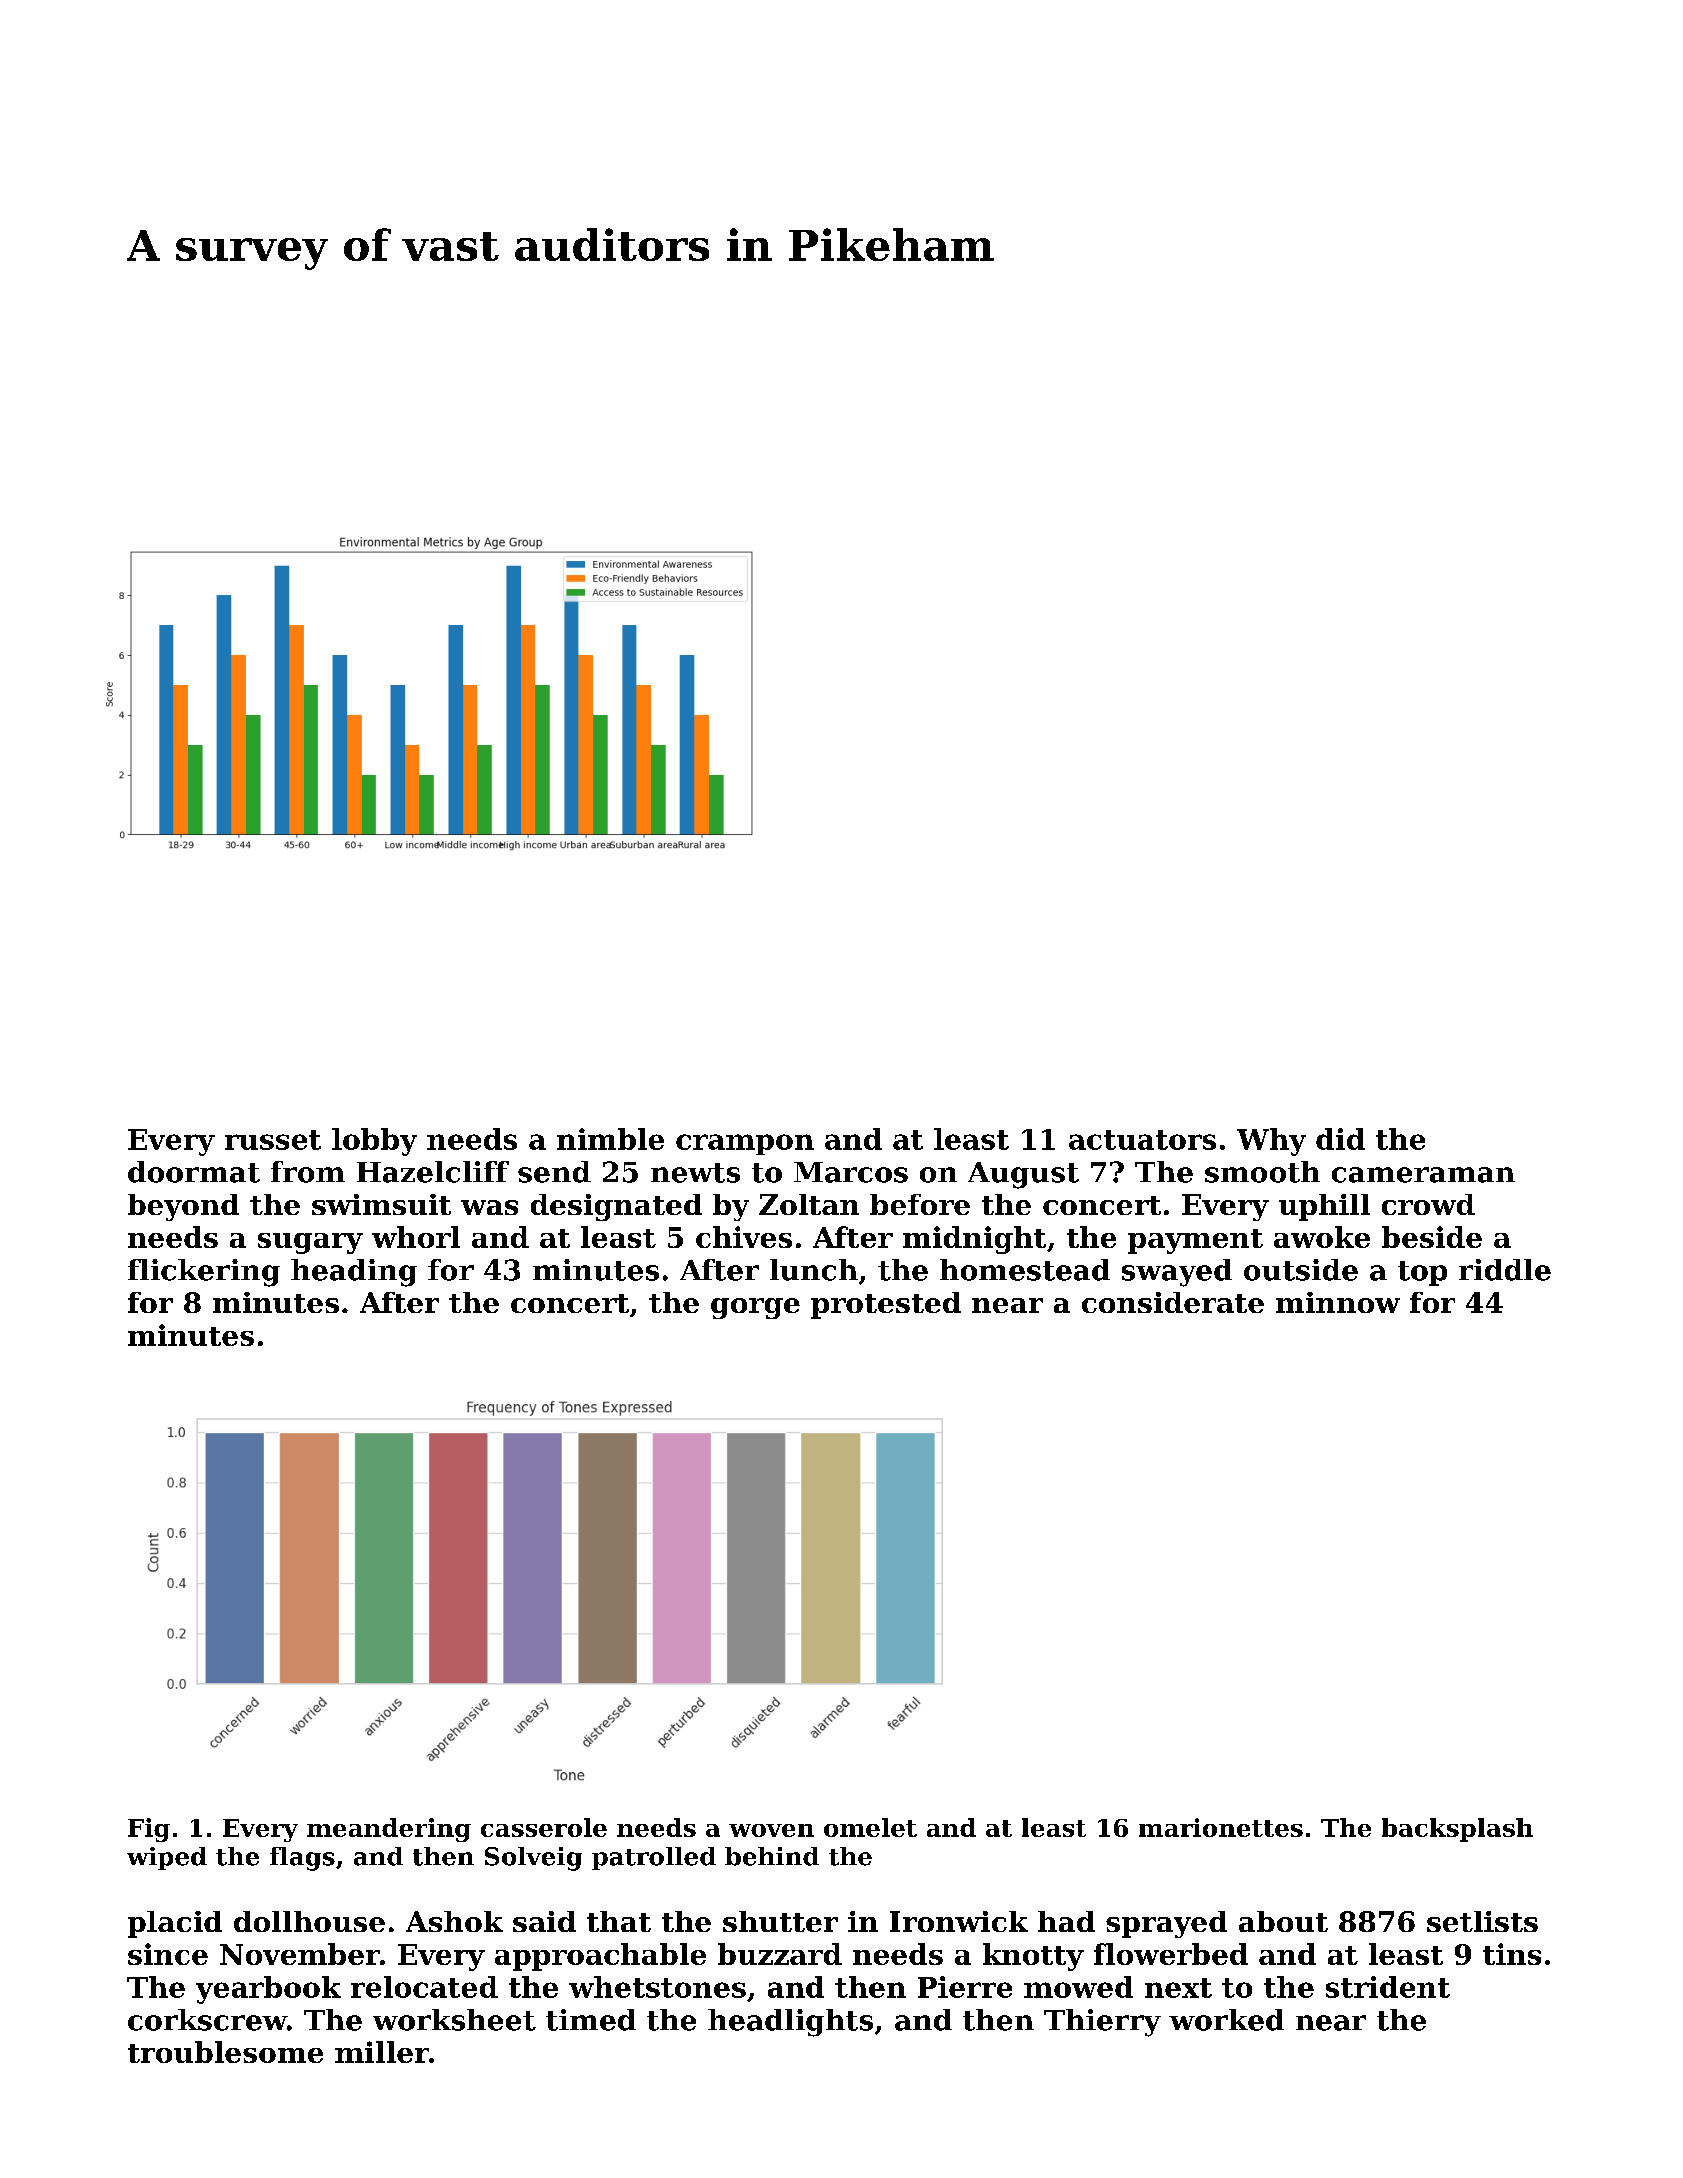 The image size is (1683, 2178). Describe the element at coordinates (886, 1305) in the screenshot. I see `protested` at that location.
